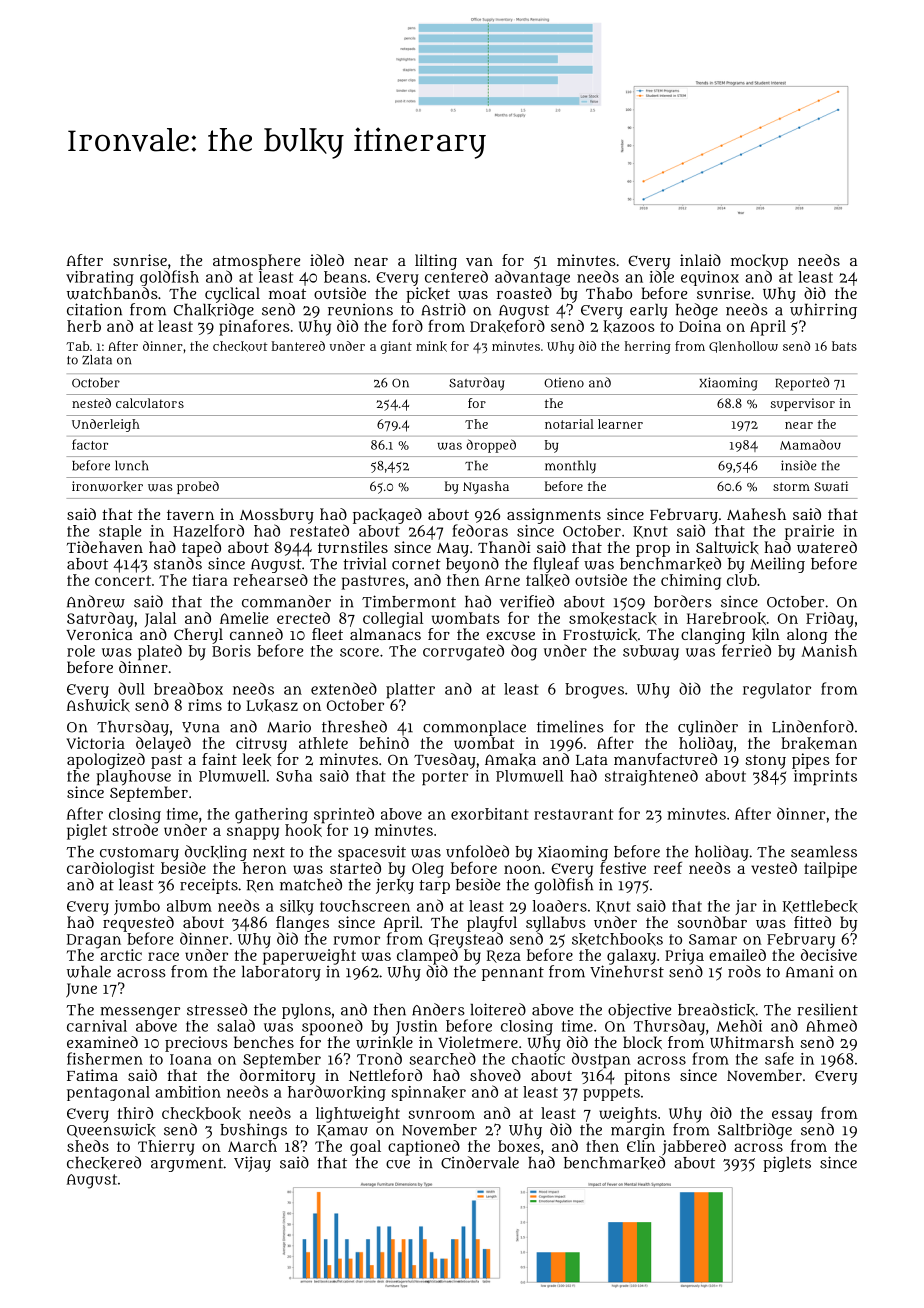  What do you see at coordinates (802, 384) in the page?
I see `Reported` at bounding box center [802, 384].
